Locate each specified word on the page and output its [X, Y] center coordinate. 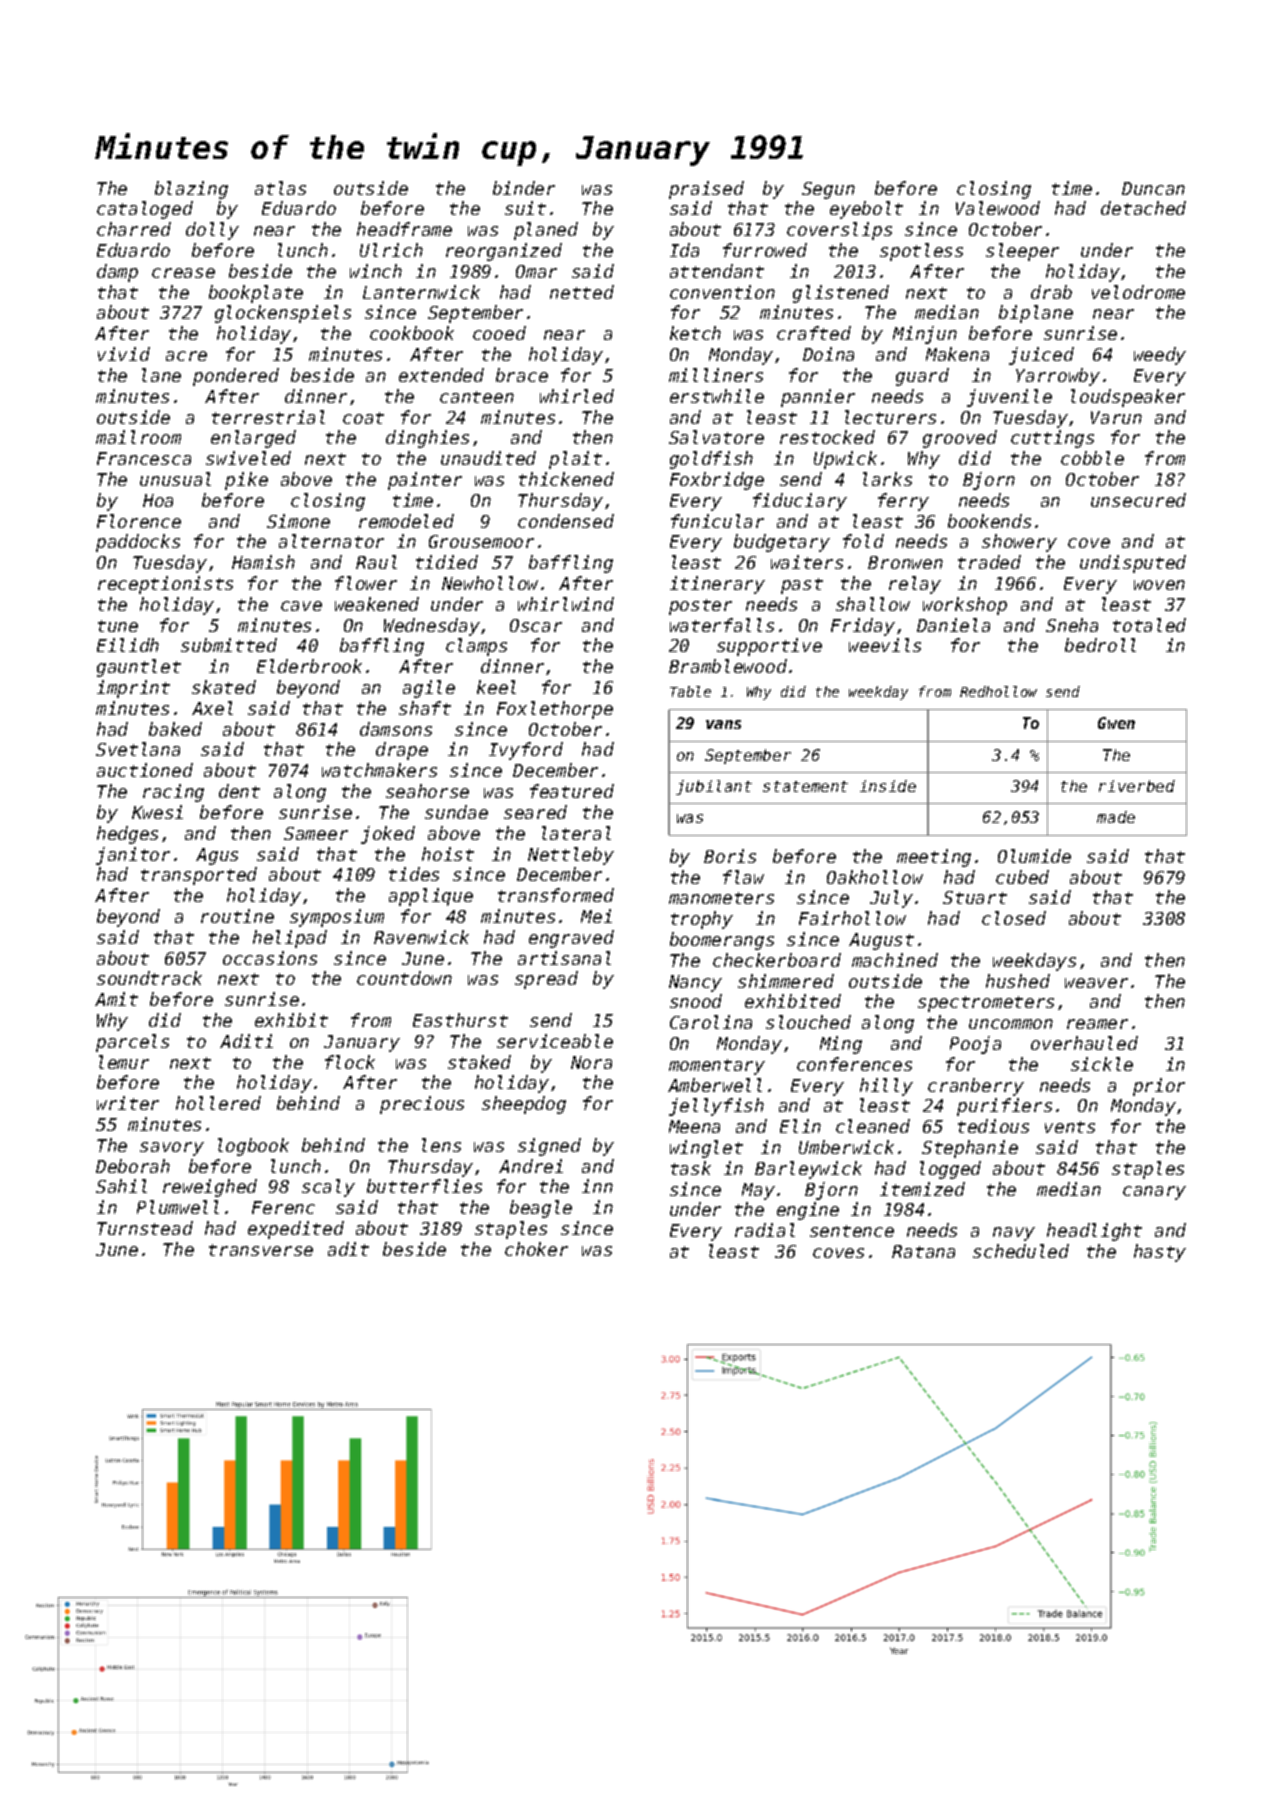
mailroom [138, 437]
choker [536, 1249]
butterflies [424, 1186]
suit [525, 208]
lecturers [890, 417]
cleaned [873, 1126]
